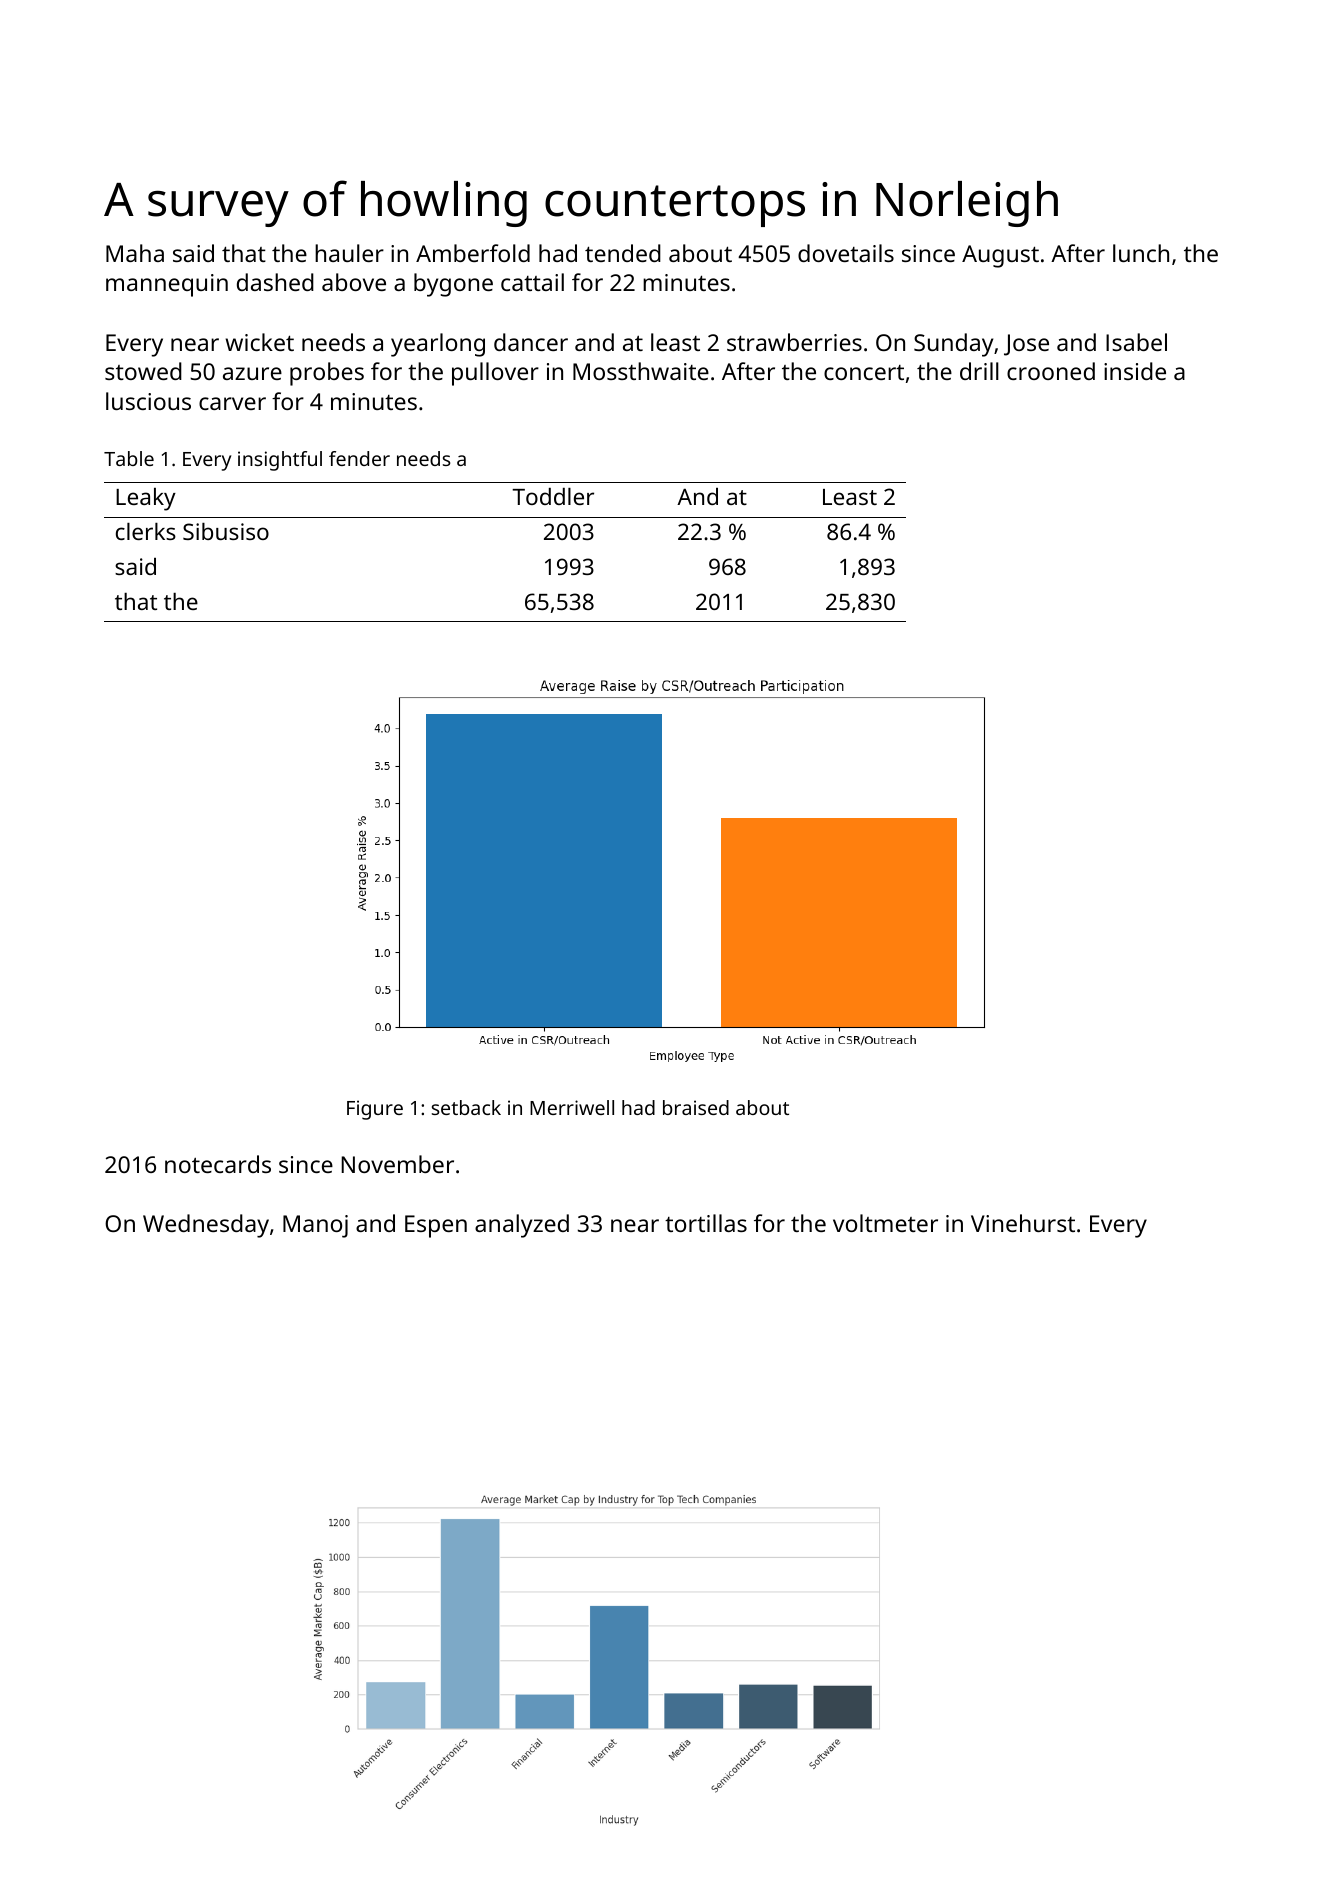 The height and width of the screenshot is (1901, 1344). I want to click on Vinehurst, so click(1023, 1223).
